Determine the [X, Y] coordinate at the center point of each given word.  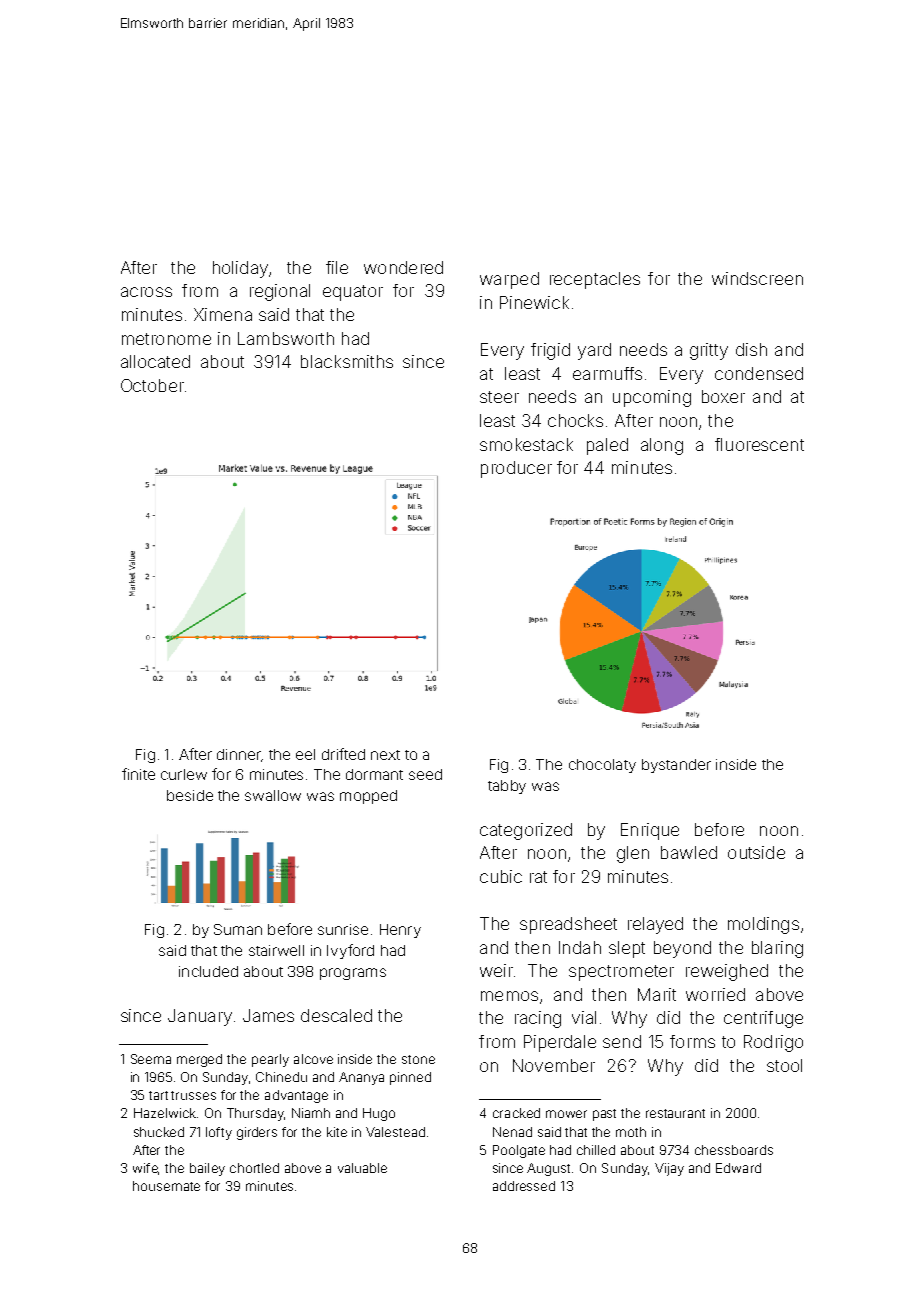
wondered [403, 267]
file [337, 267]
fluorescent [759, 444]
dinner [239, 754]
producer [516, 469]
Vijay [669, 1169]
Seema [151, 1059]
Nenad [512, 1132]
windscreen [757, 278]
